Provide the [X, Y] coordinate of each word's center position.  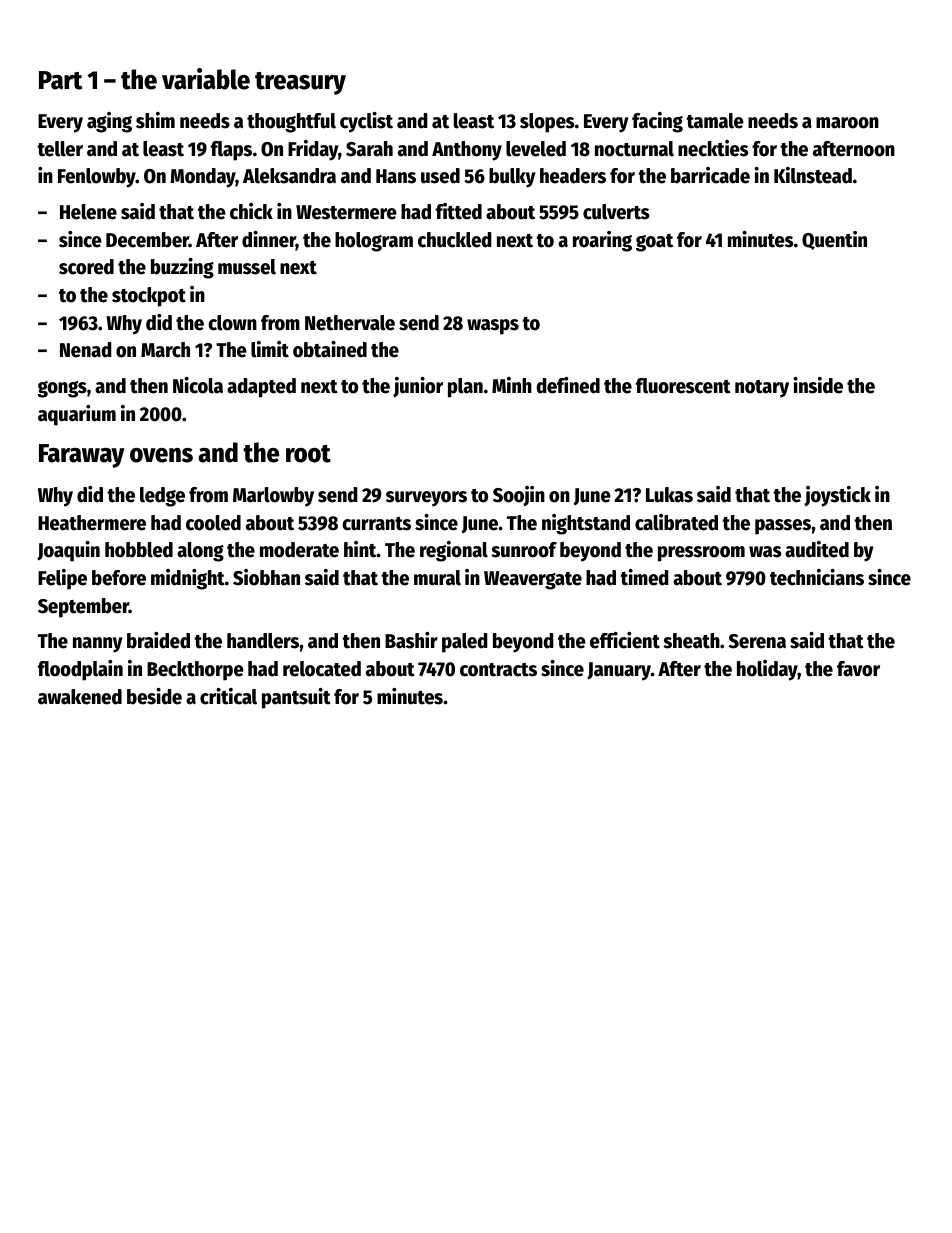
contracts [498, 670]
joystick [837, 496]
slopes [547, 123]
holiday [767, 670]
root [308, 454]
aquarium [77, 415]
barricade [710, 175]
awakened [80, 697]
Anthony [467, 151]
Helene [88, 212]
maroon [847, 123]
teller [60, 149]
